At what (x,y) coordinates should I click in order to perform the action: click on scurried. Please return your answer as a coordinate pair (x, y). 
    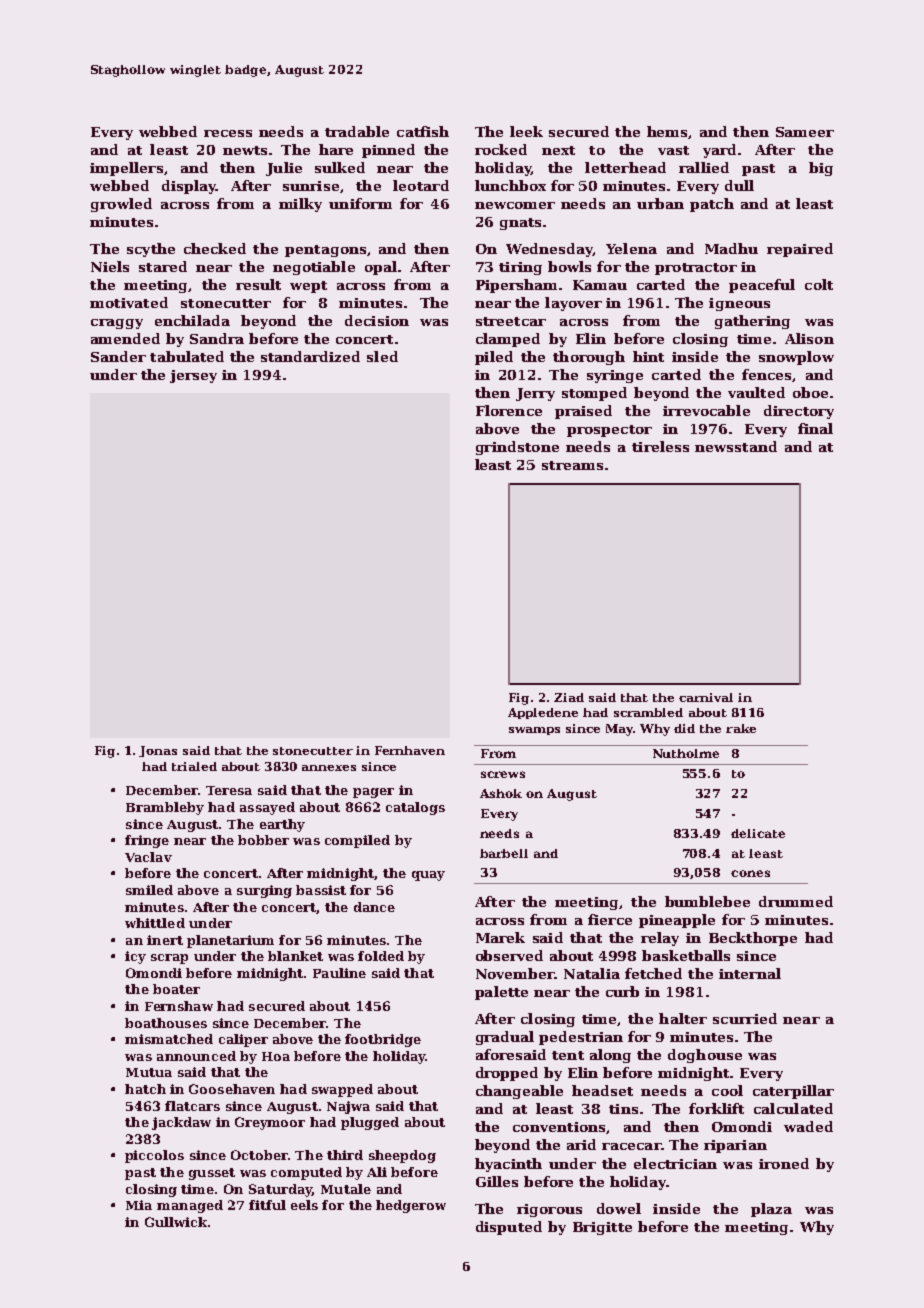
    Looking at the image, I should click on (745, 1018).
